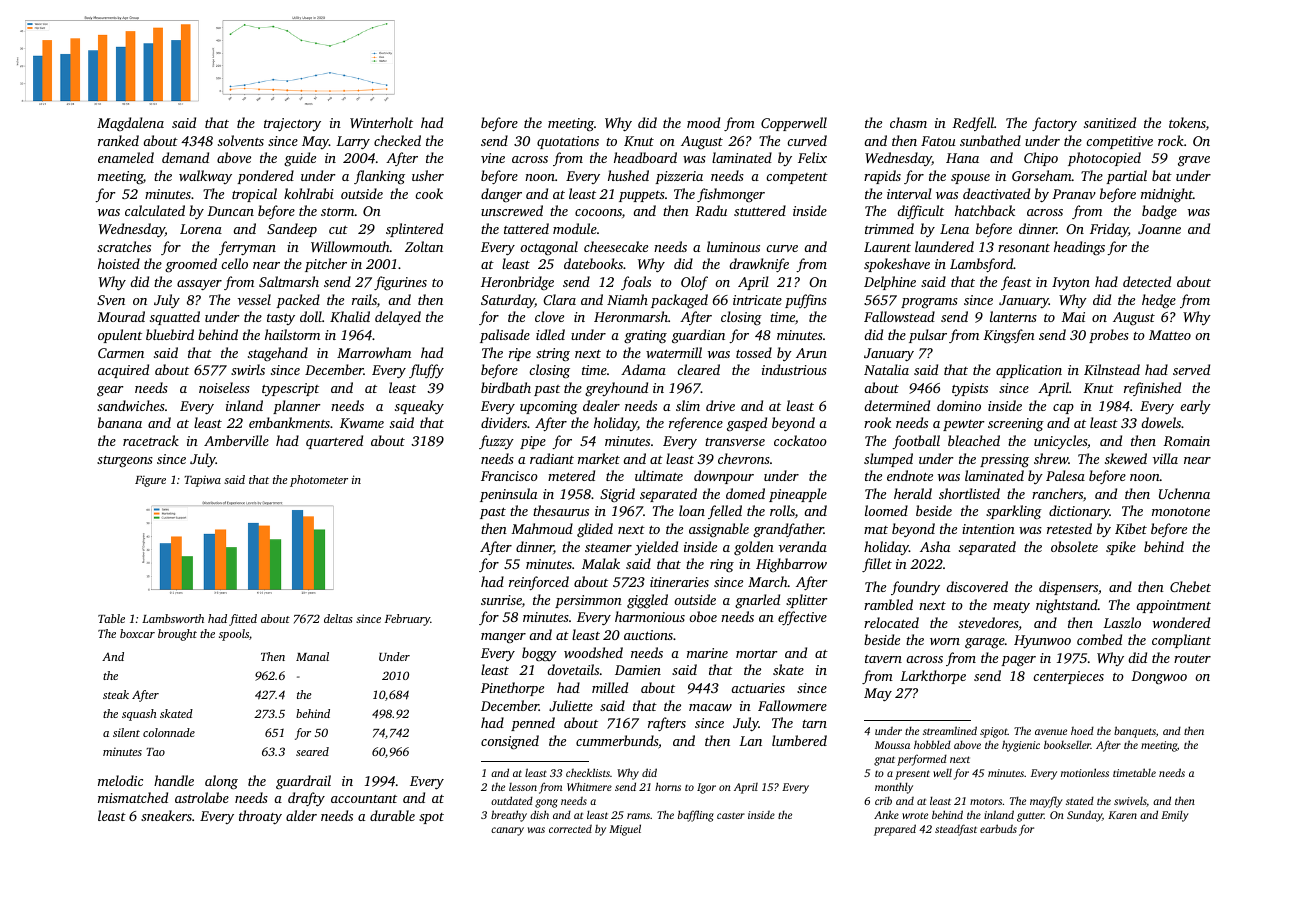  Describe the element at coordinates (199, 285) in the screenshot. I see `assayer` at that location.
